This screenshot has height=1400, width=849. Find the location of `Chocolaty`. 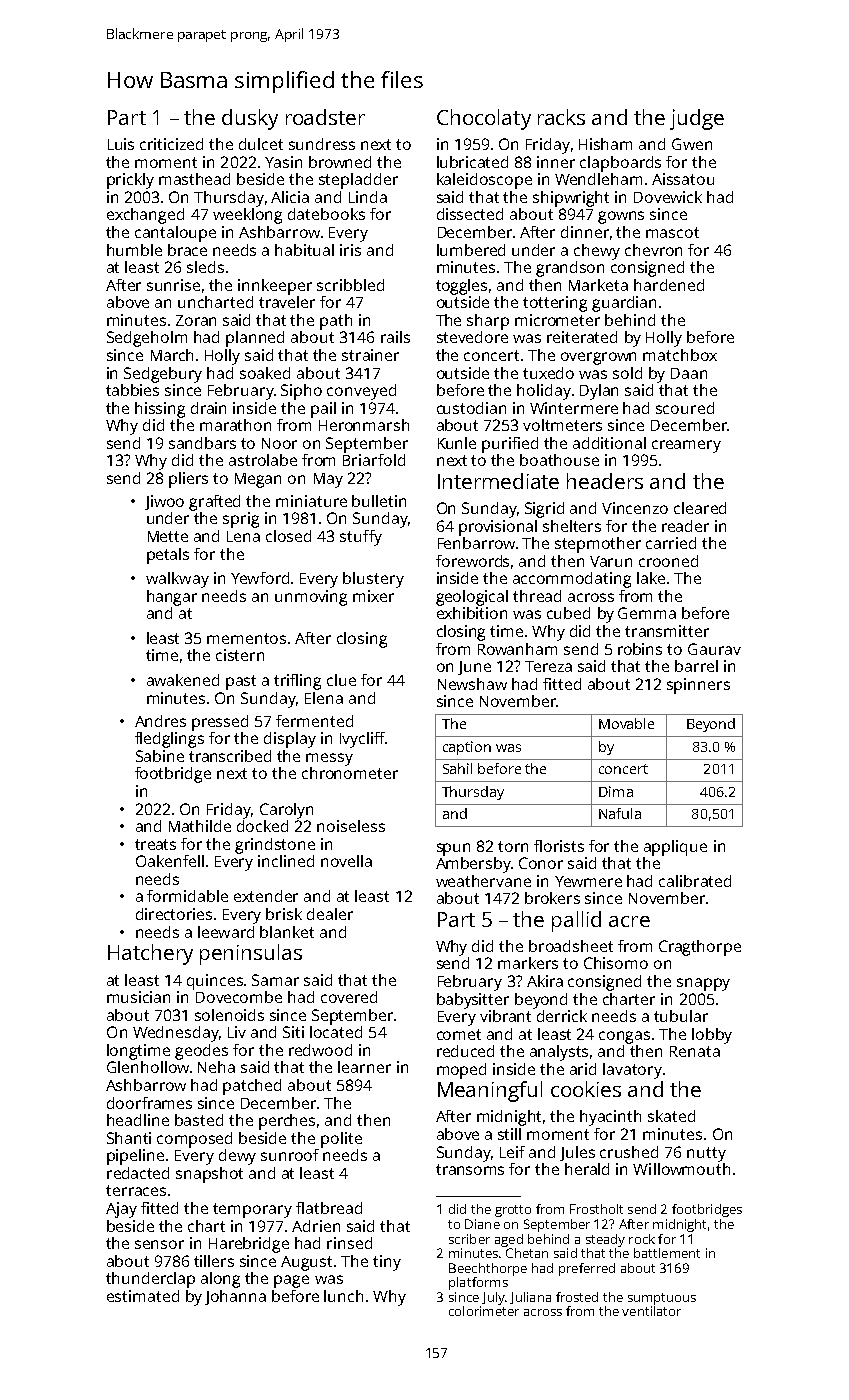

Chocolaty is located at coordinates (484, 119).
